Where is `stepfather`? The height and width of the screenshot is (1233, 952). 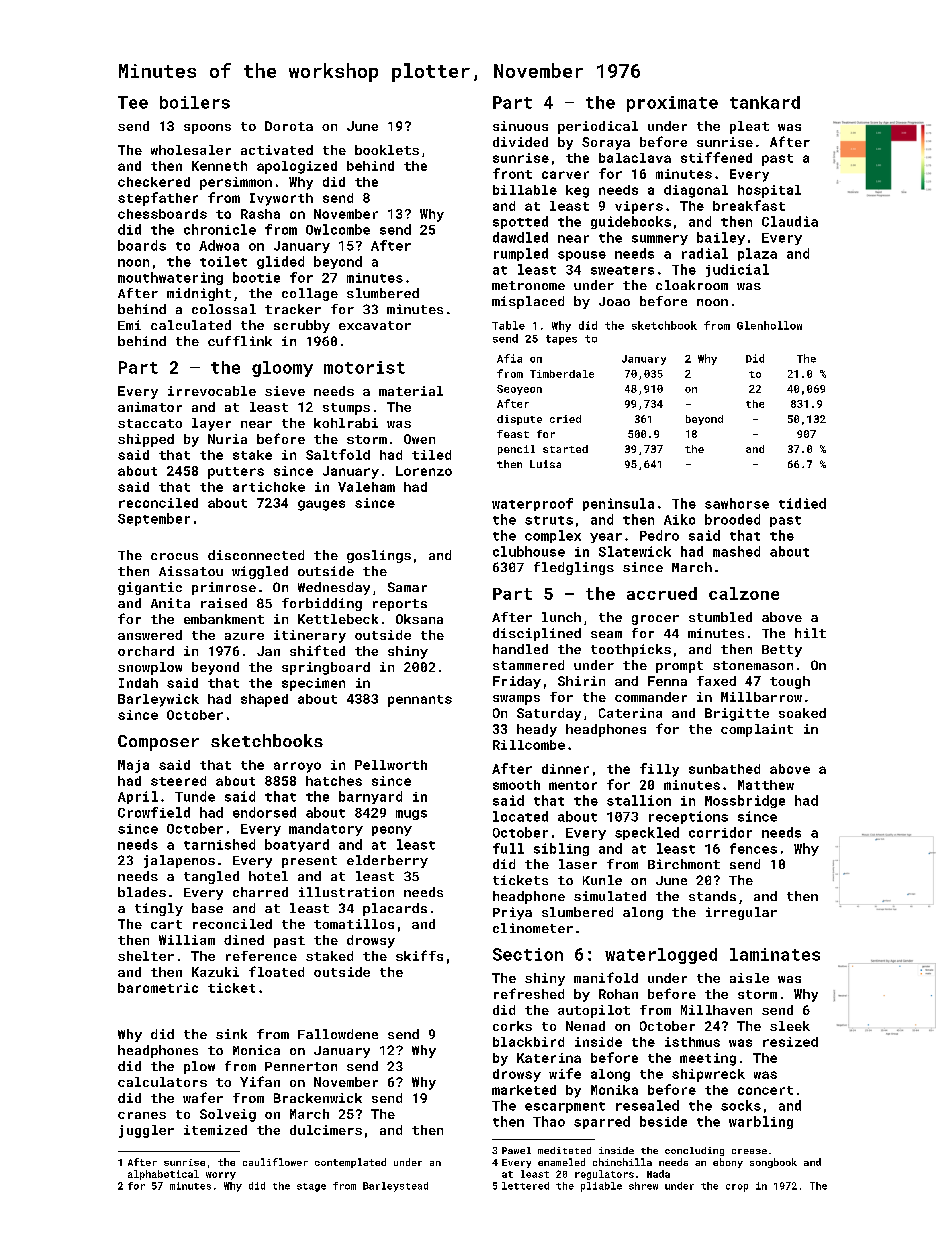 stepfather is located at coordinates (158, 199).
